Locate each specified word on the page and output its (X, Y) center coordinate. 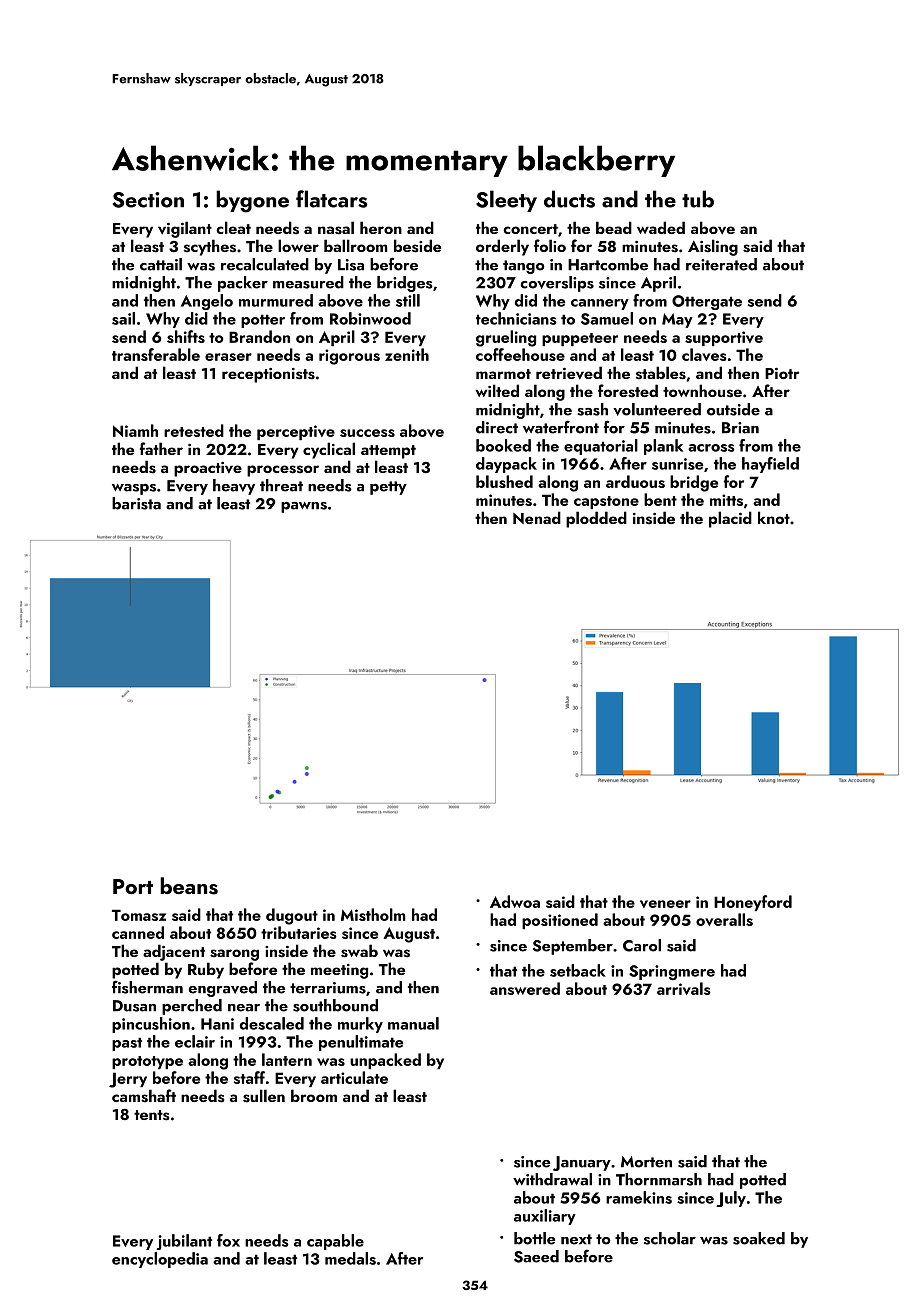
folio (550, 245)
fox (228, 1240)
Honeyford (753, 903)
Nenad (537, 517)
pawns (304, 507)
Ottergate (707, 302)
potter (263, 321)
